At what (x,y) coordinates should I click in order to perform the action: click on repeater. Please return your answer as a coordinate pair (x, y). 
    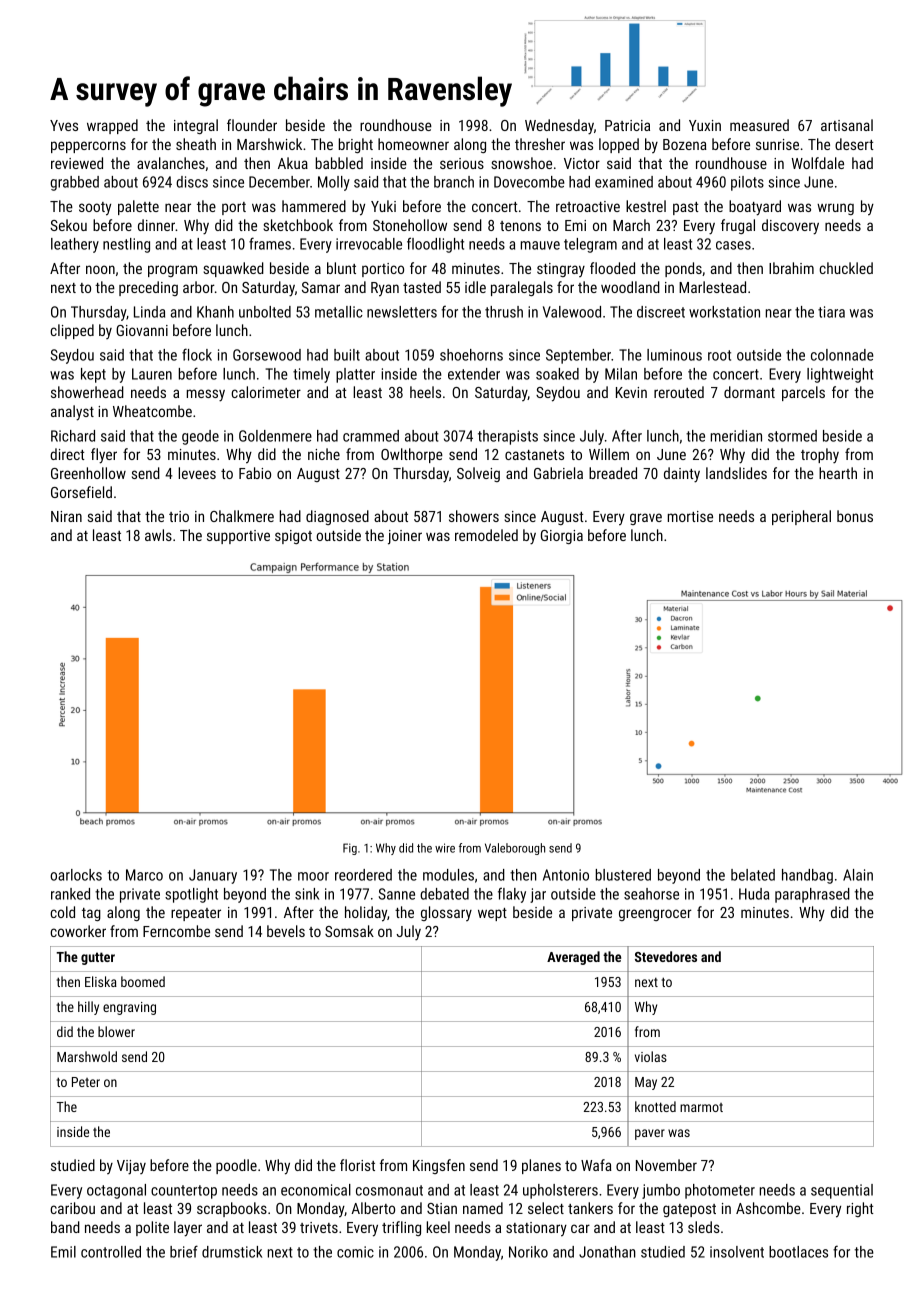
    Looking at the image, I should click on (196, 914).
